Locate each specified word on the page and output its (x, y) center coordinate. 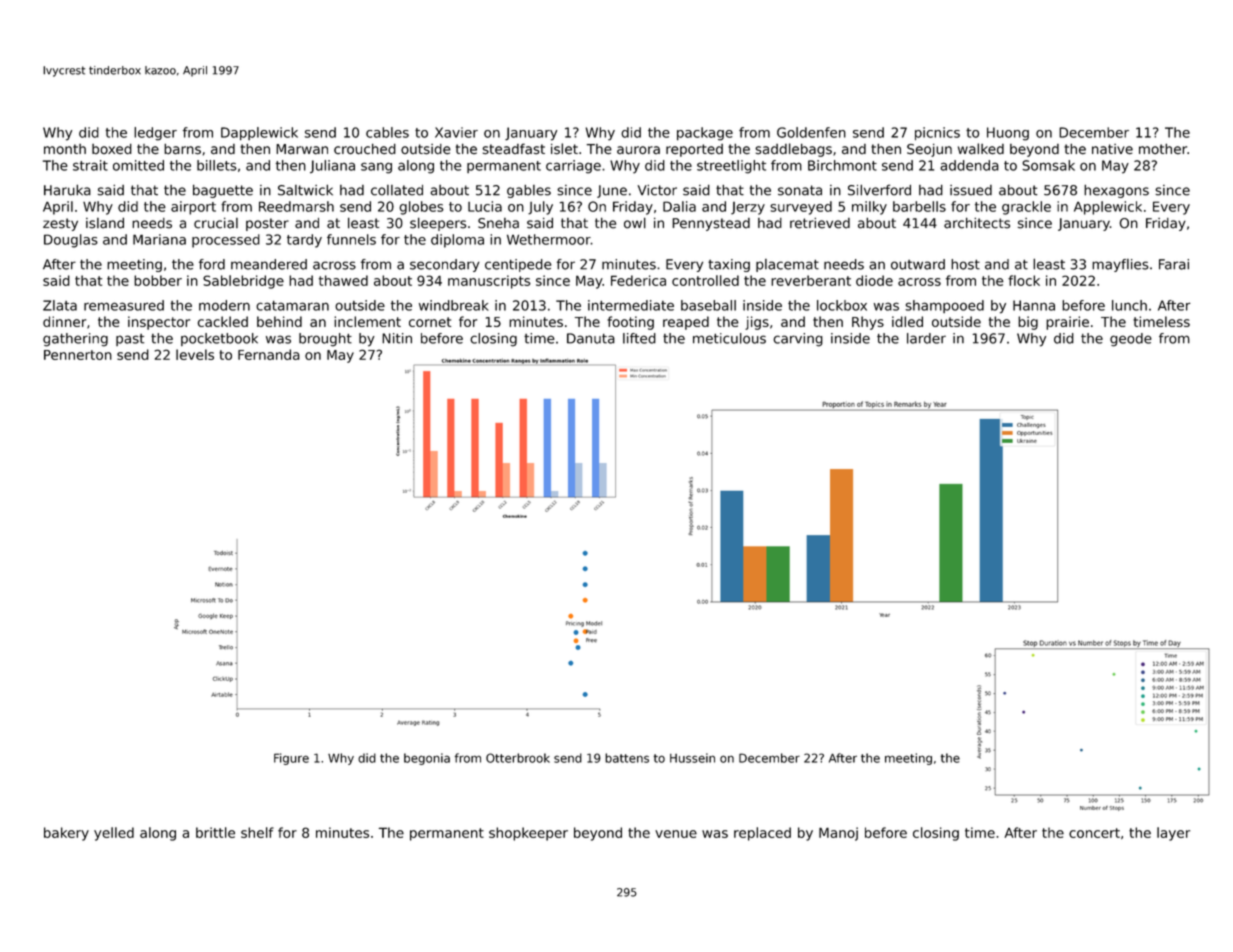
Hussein (692, 758)
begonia (427, 759)
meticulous (729, 338)
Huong (1008, 134)
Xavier (456, 132)
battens (627, 758)
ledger (155, 134)
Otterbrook (518, 758)
